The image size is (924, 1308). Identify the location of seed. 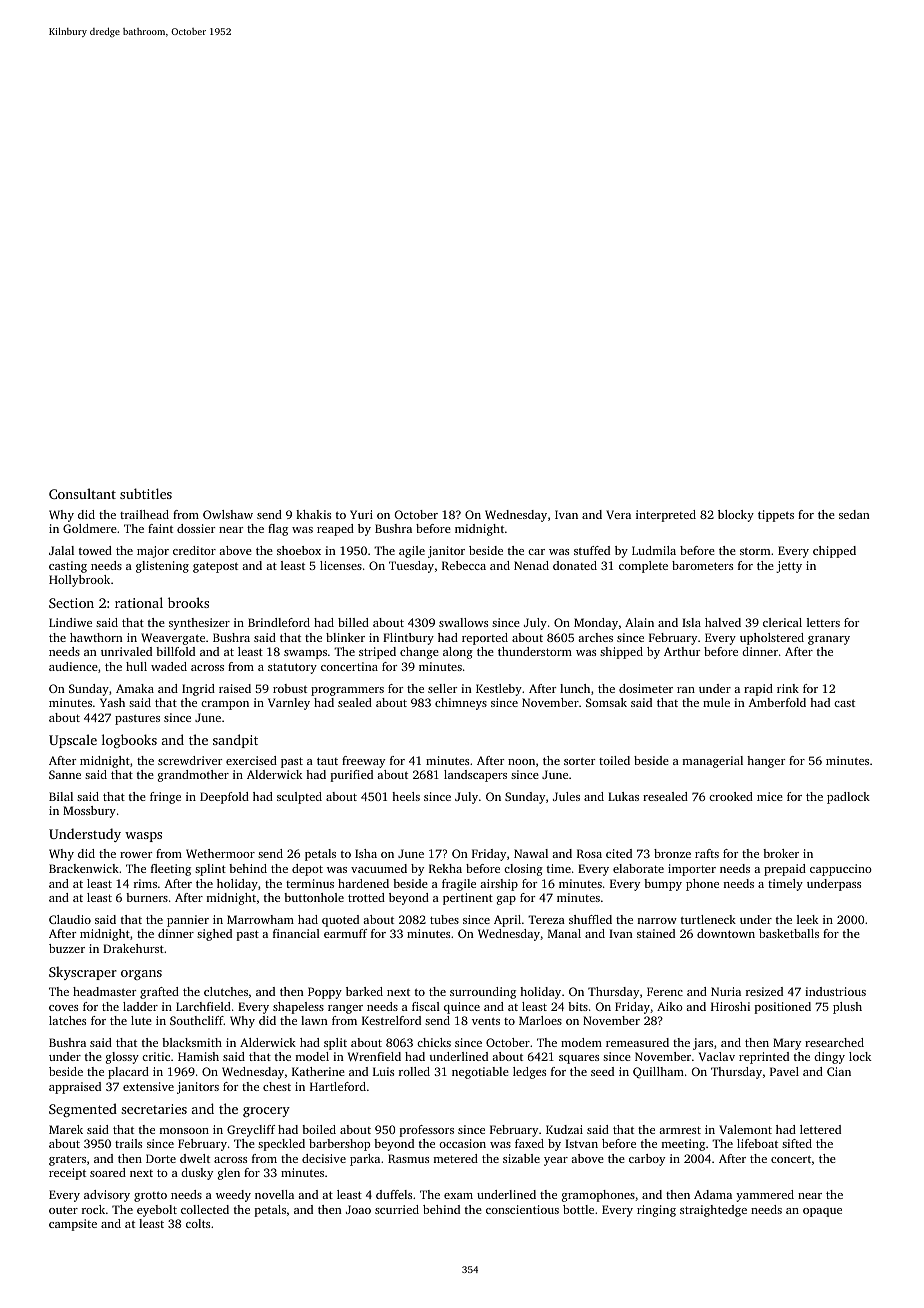
(602, 1071).
